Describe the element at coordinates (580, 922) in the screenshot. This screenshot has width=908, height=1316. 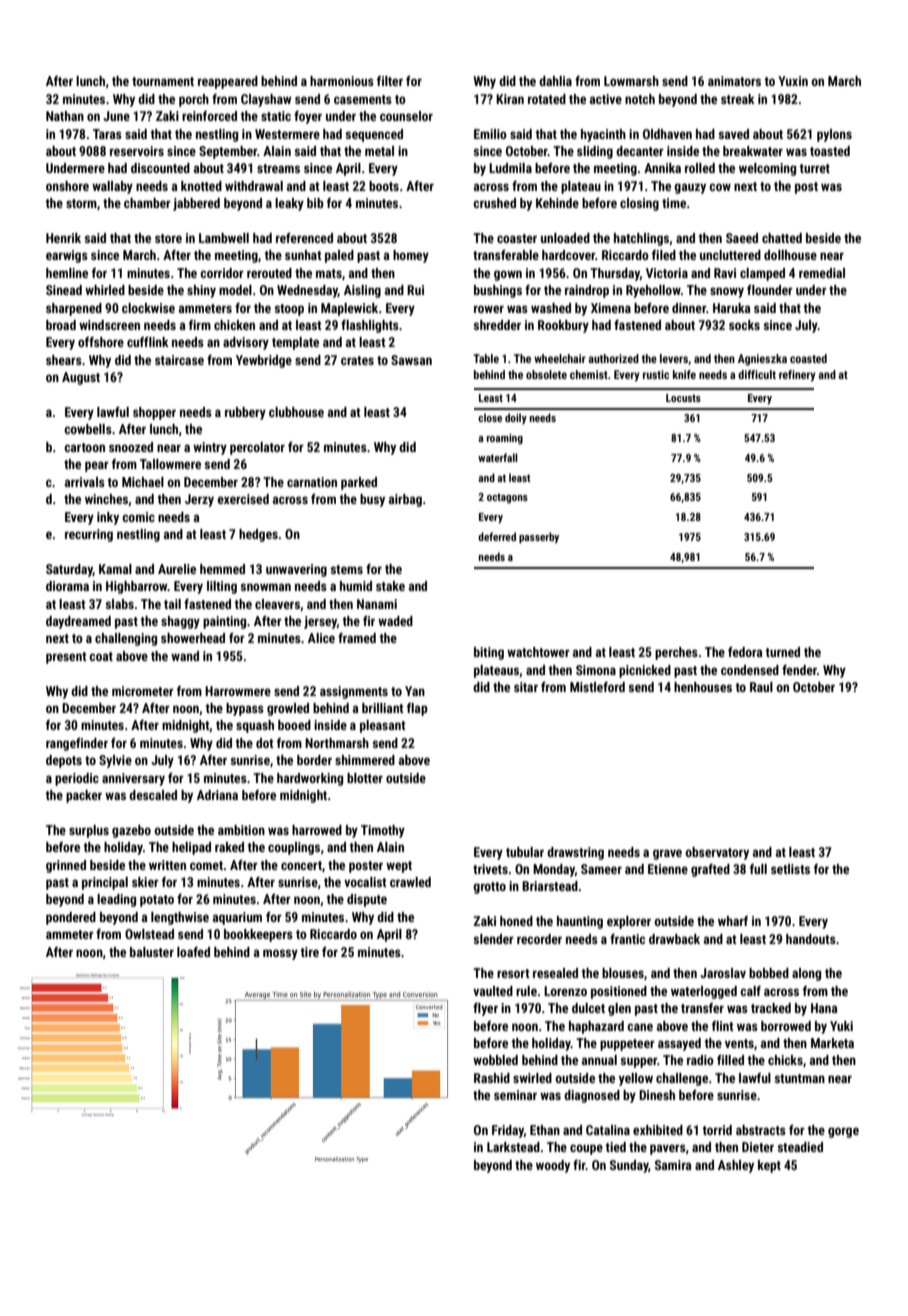
I see `haunting` at that location.
